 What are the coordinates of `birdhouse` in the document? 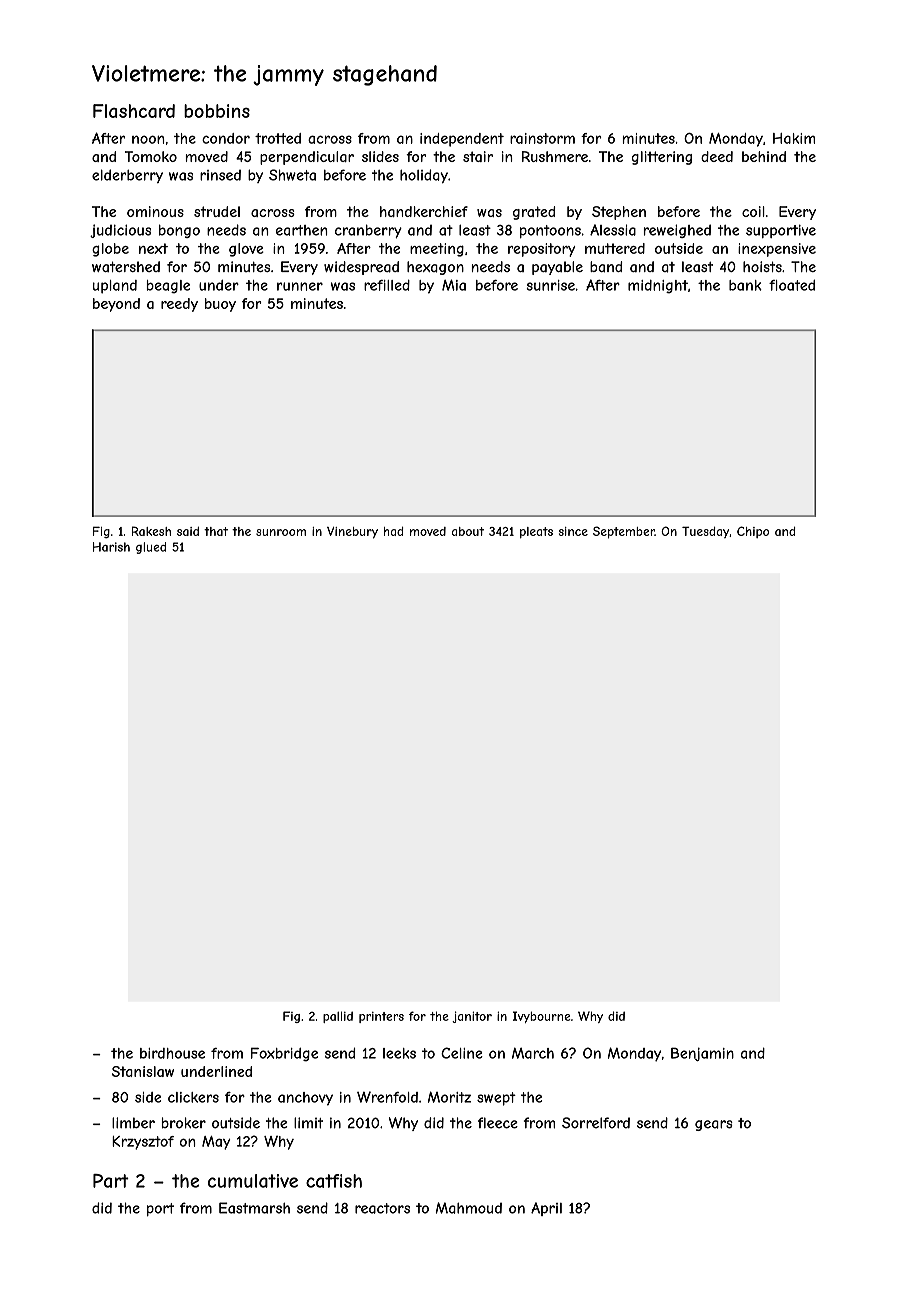 It's located at (172, 1053).
